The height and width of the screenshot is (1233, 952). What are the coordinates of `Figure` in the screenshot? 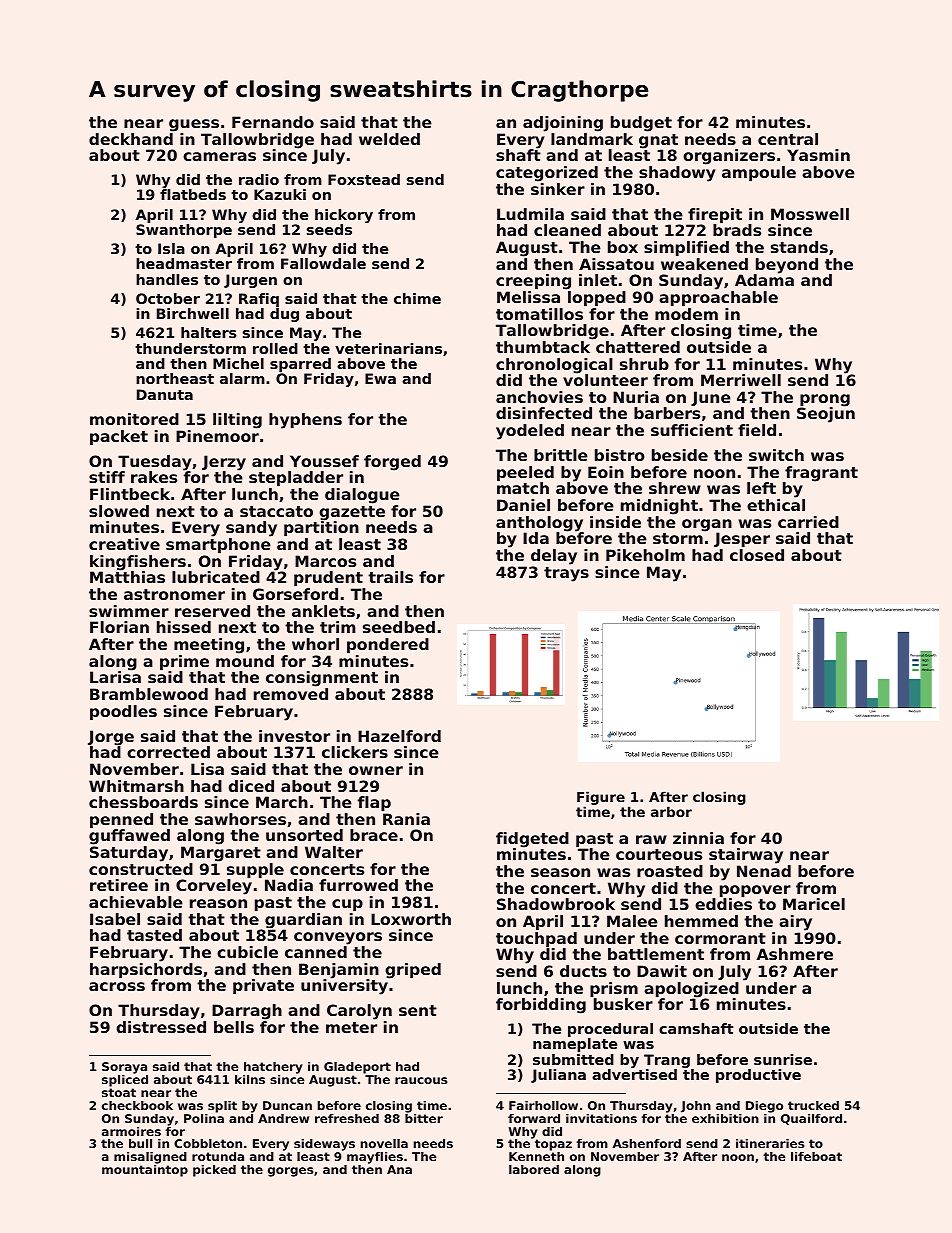 It's located at (601, 798).
